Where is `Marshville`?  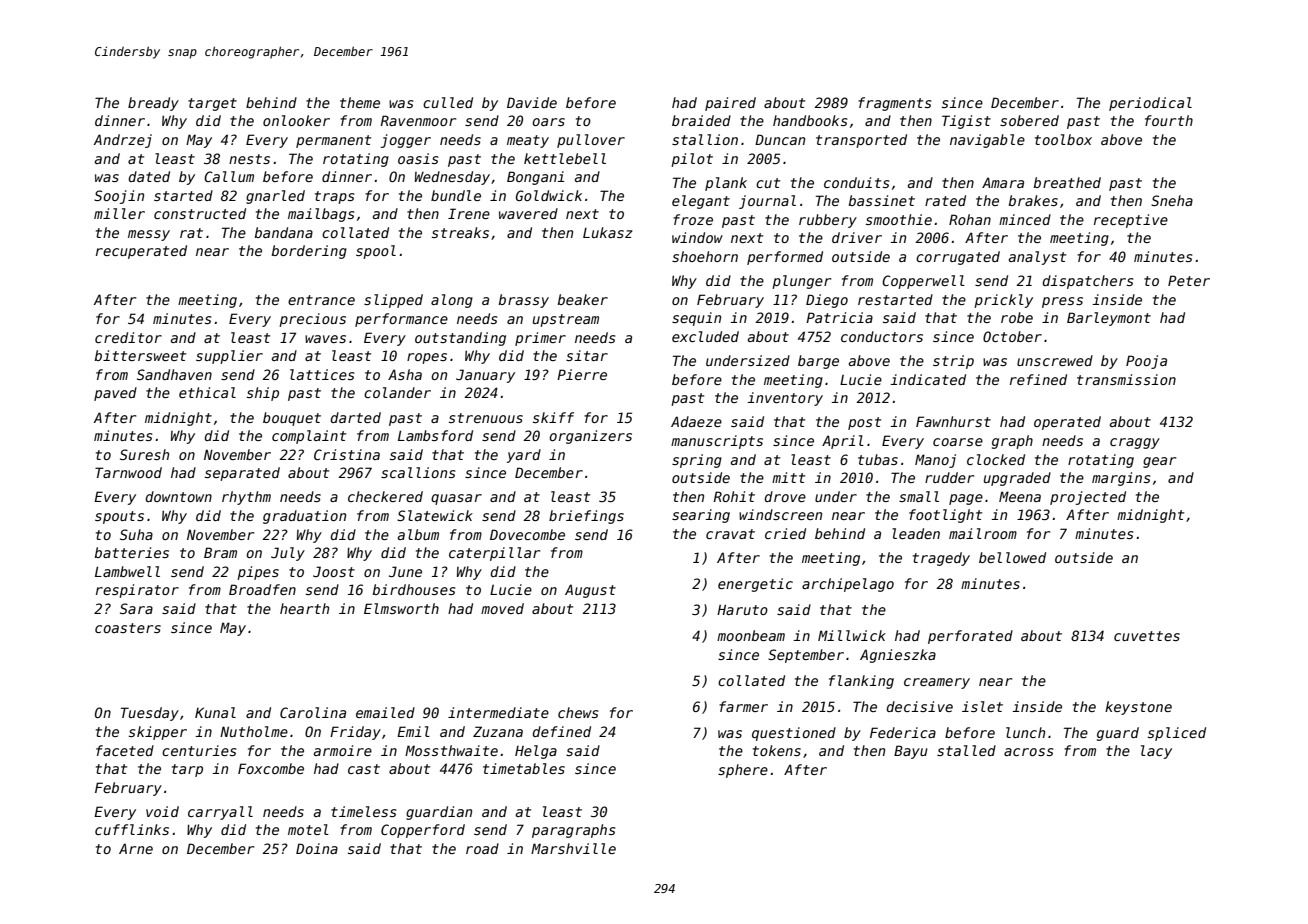 Marshville is located at coordinates (573, 848).
